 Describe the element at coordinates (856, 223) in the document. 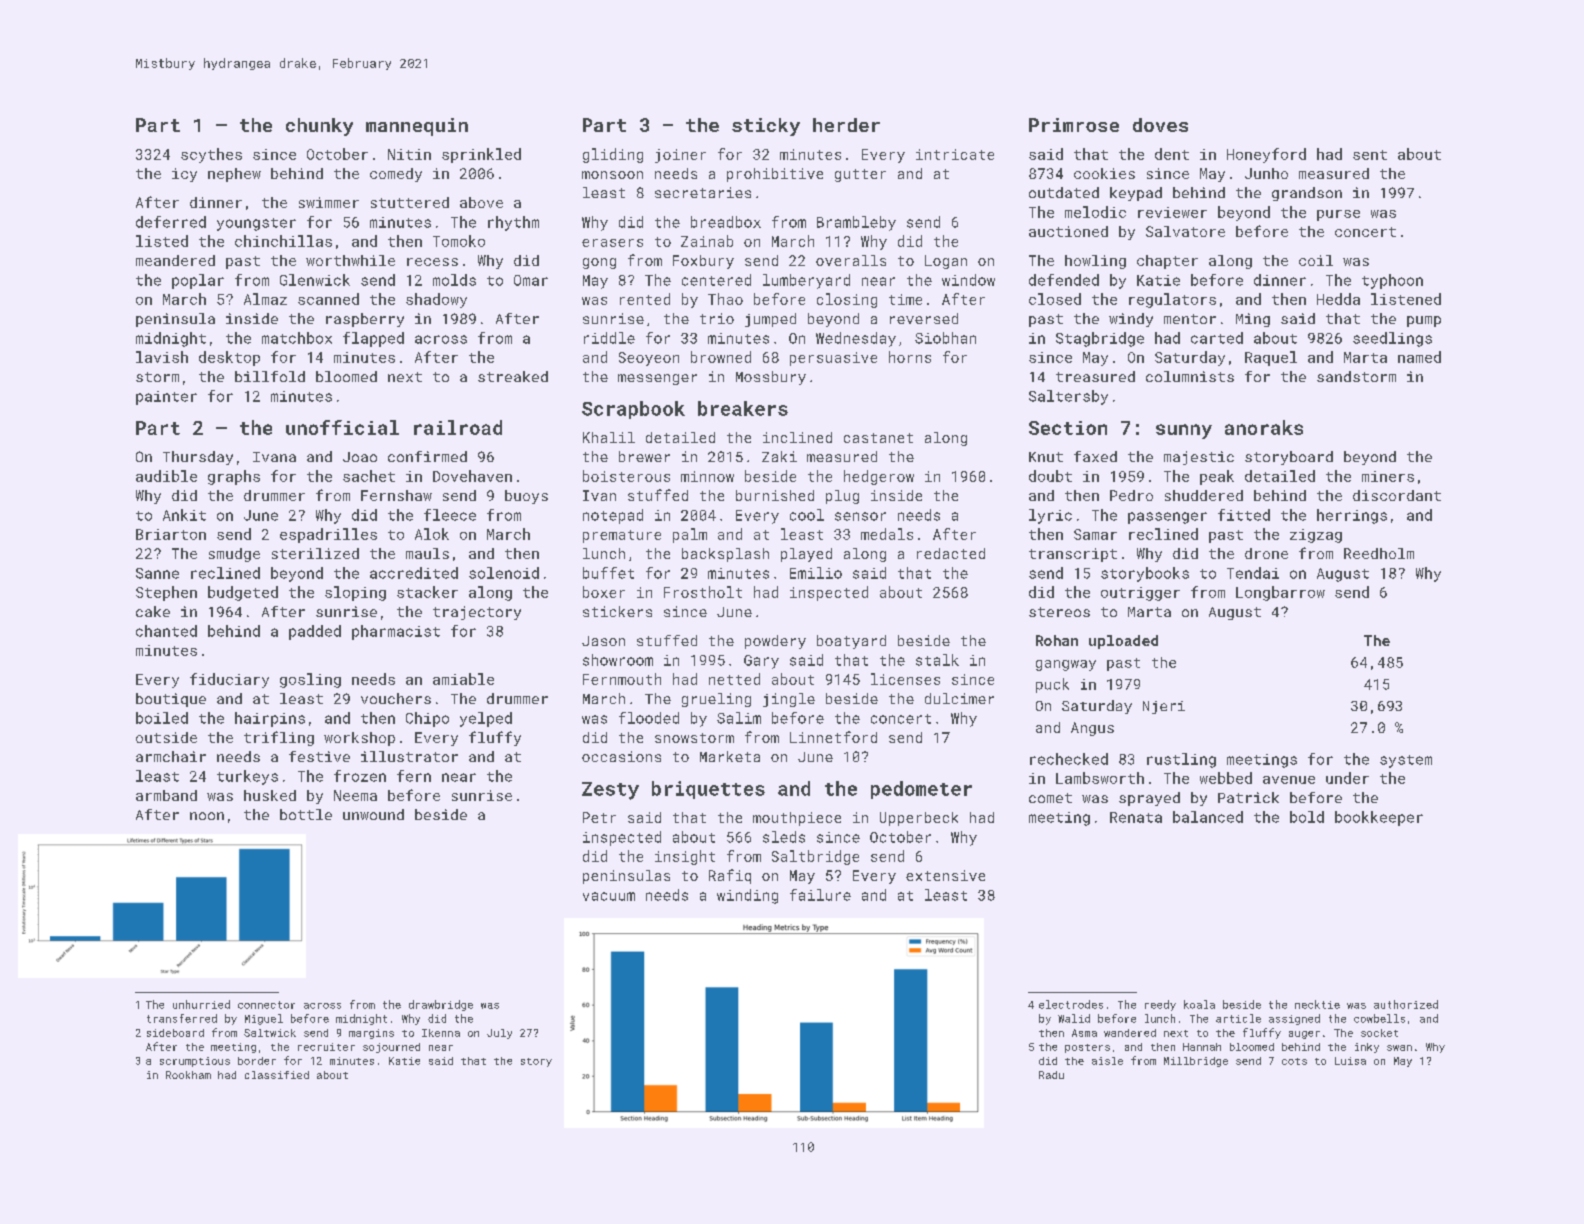

I see `Brambleby` at that location.
